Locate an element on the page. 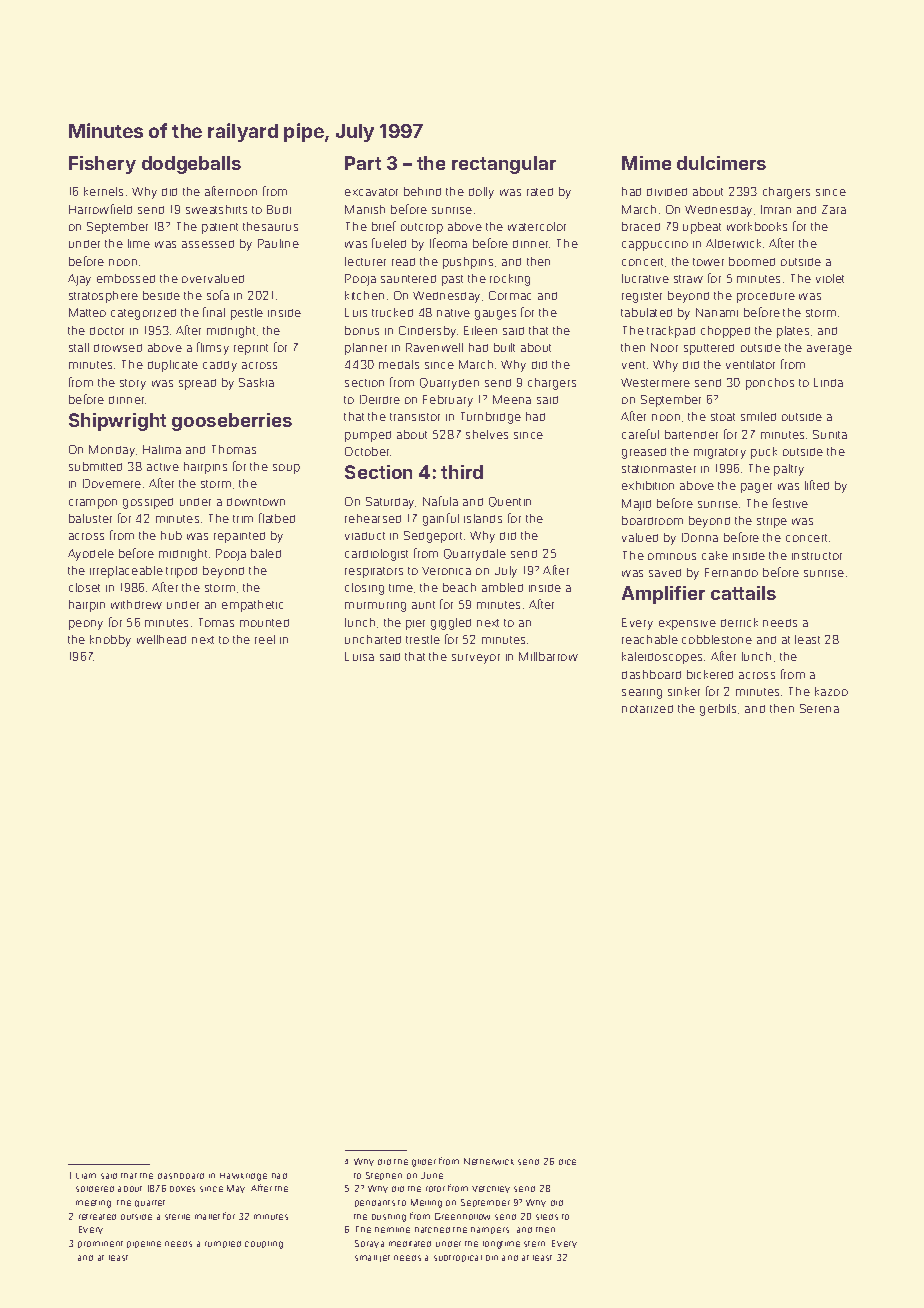  coupling is located at coordinates (264, 1245).
